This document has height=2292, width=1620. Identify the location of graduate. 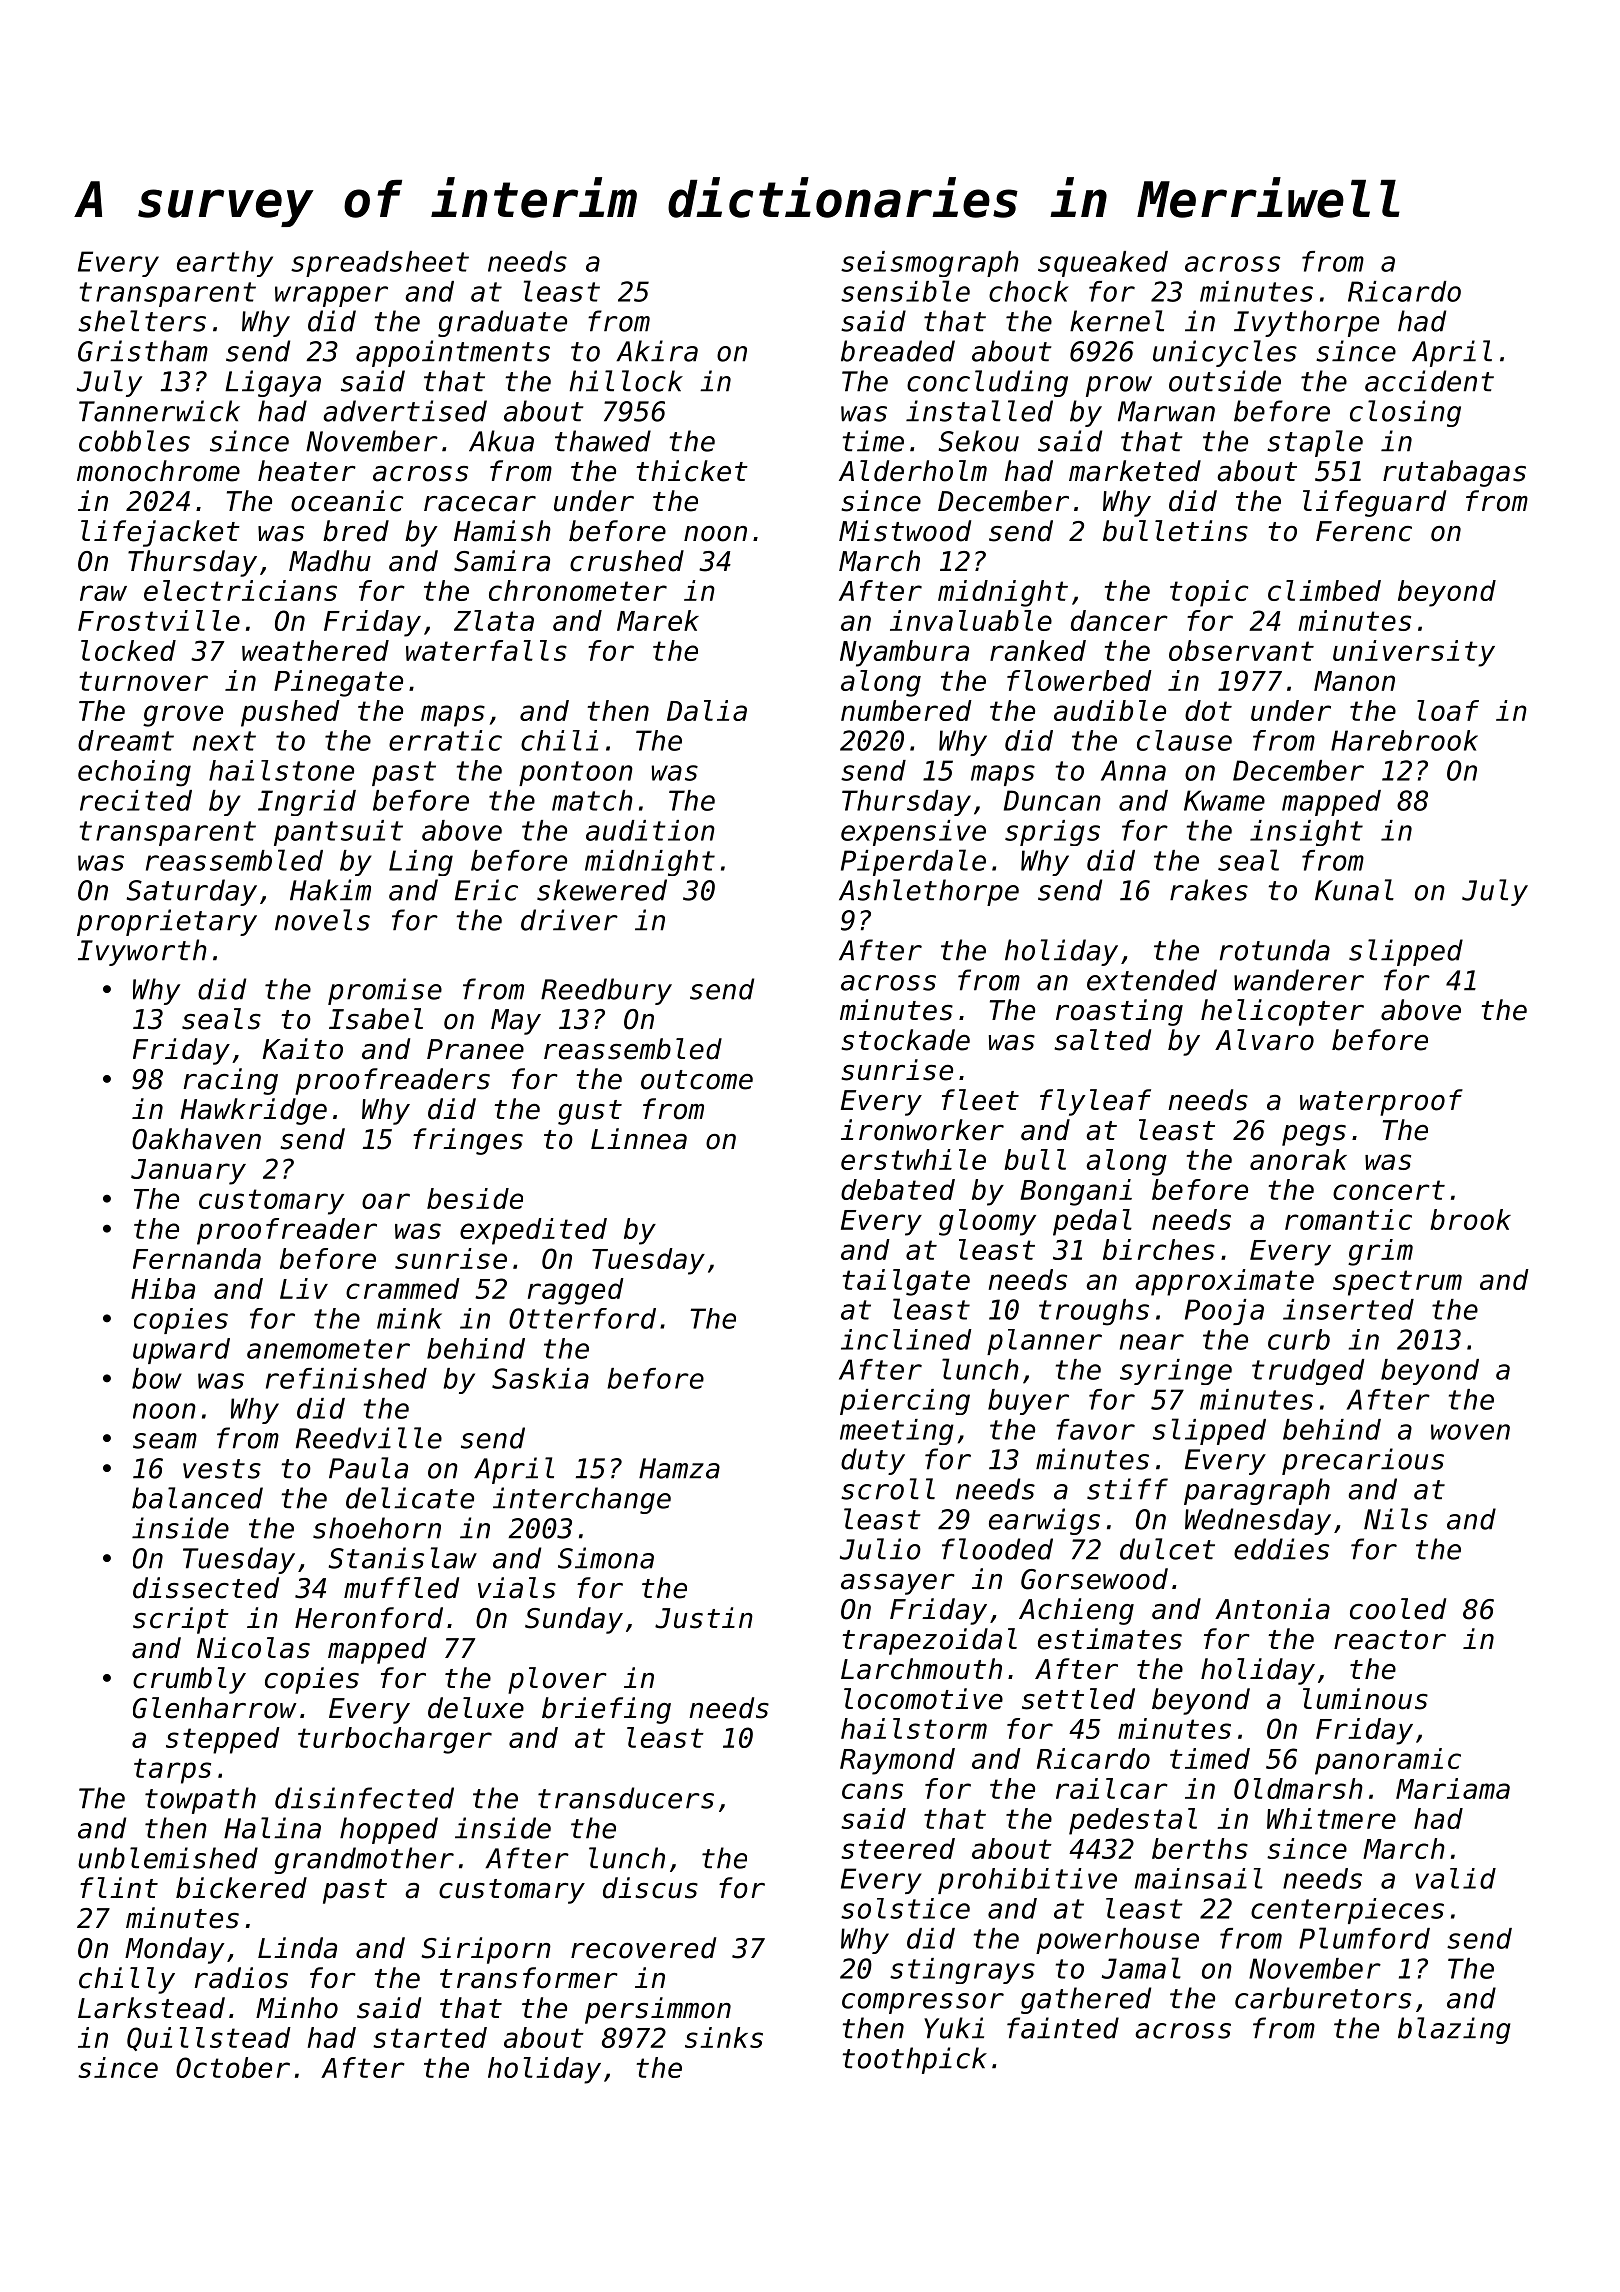
(502, 323).
